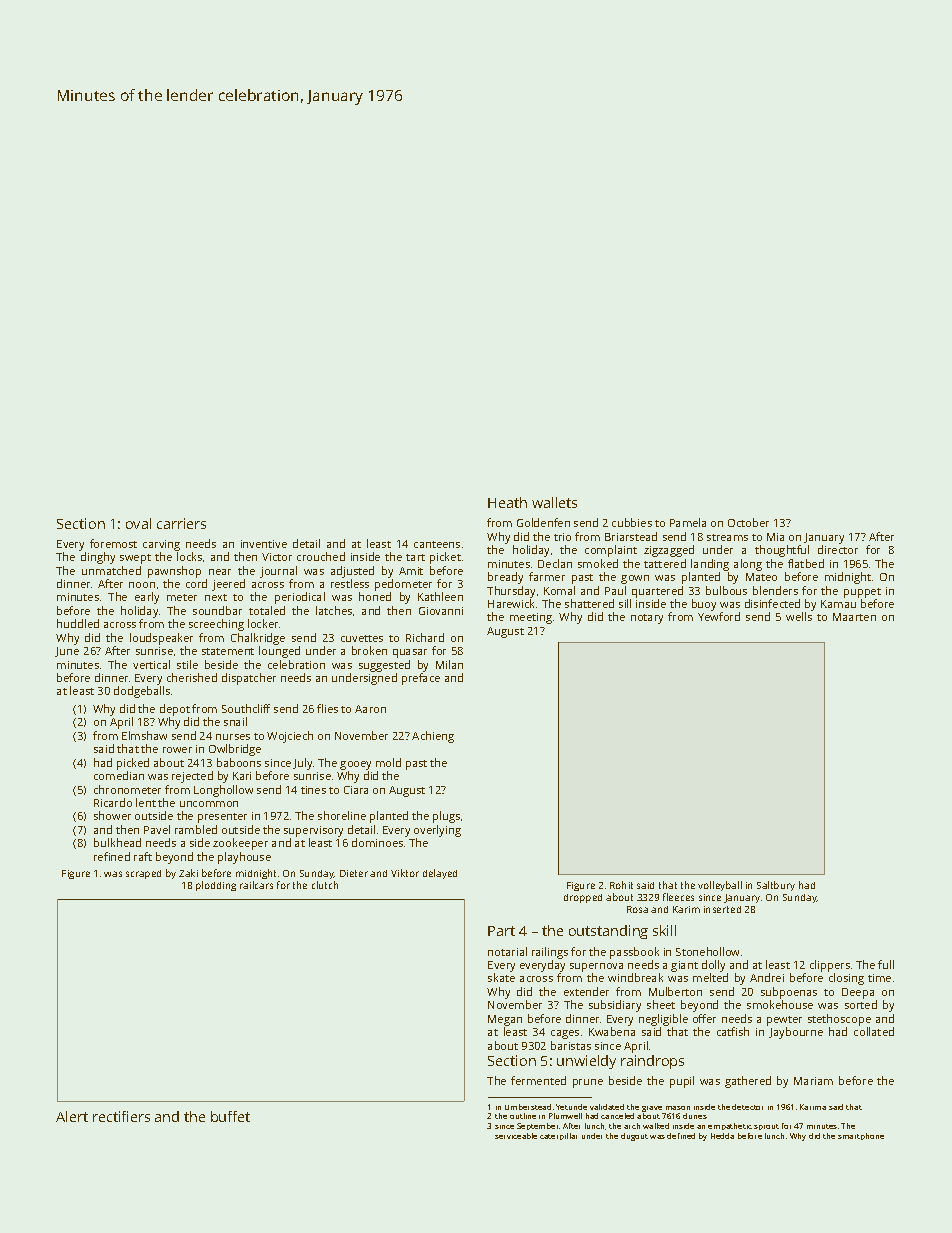 The height and width of the screenshot is (1233, 952). Describe the element at coordinates (133, 764) in the screenshot. I see `picked` at that location.
